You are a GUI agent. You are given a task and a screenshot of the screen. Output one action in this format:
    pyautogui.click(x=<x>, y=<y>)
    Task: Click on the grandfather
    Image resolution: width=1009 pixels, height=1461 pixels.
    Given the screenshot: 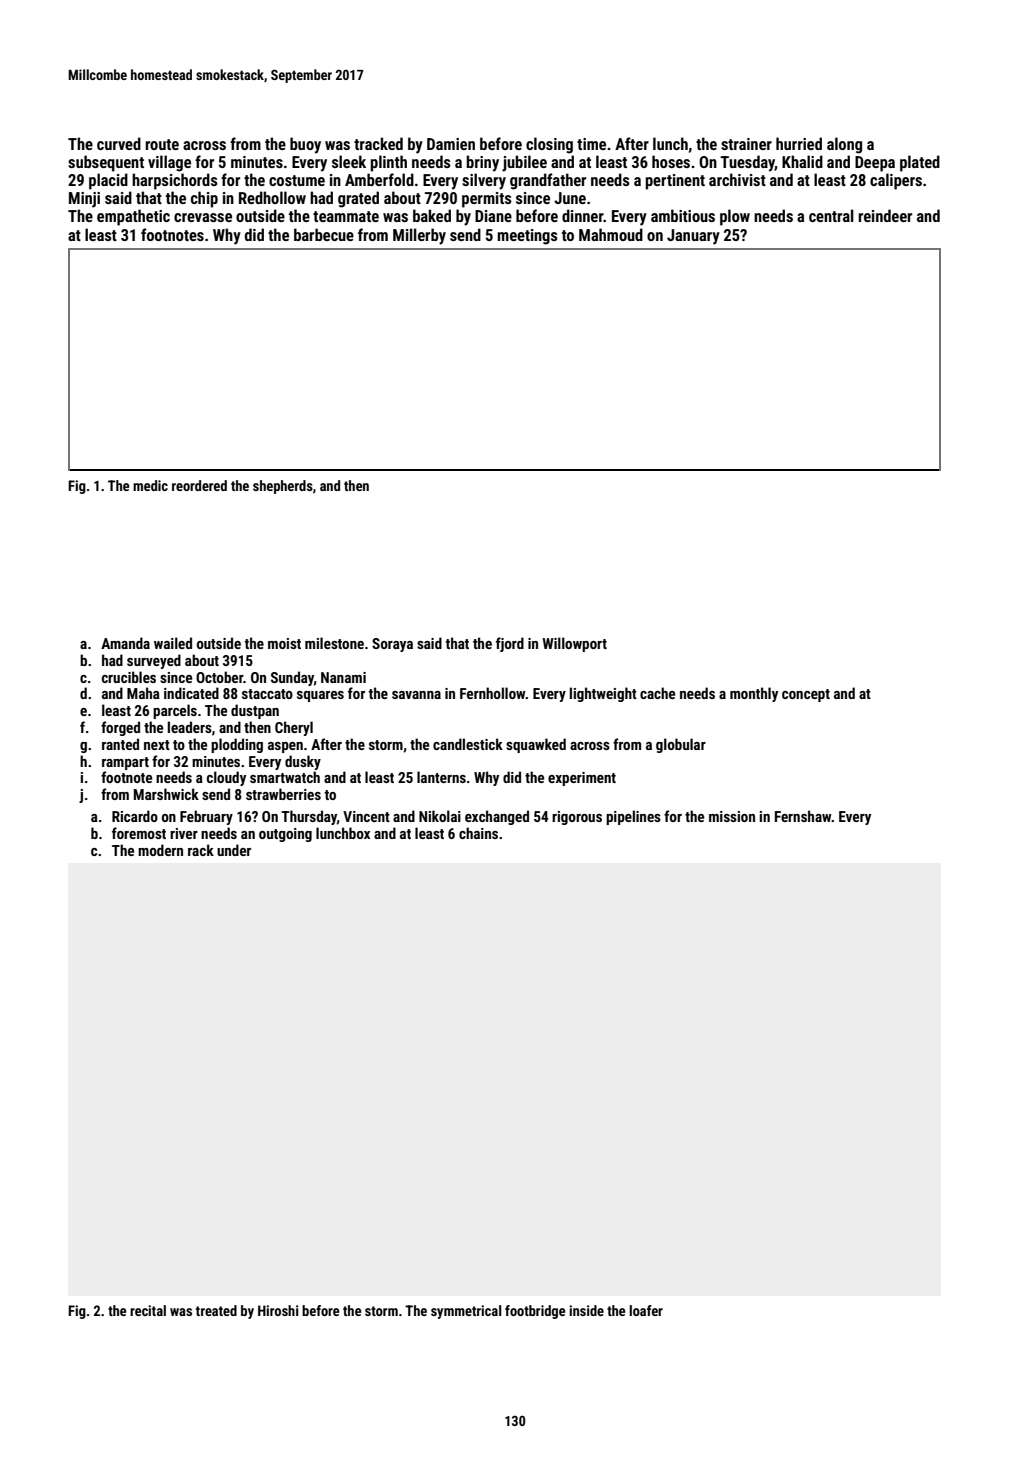 What is the action you would take?
    pyautogui.click(x=548, y=181)
